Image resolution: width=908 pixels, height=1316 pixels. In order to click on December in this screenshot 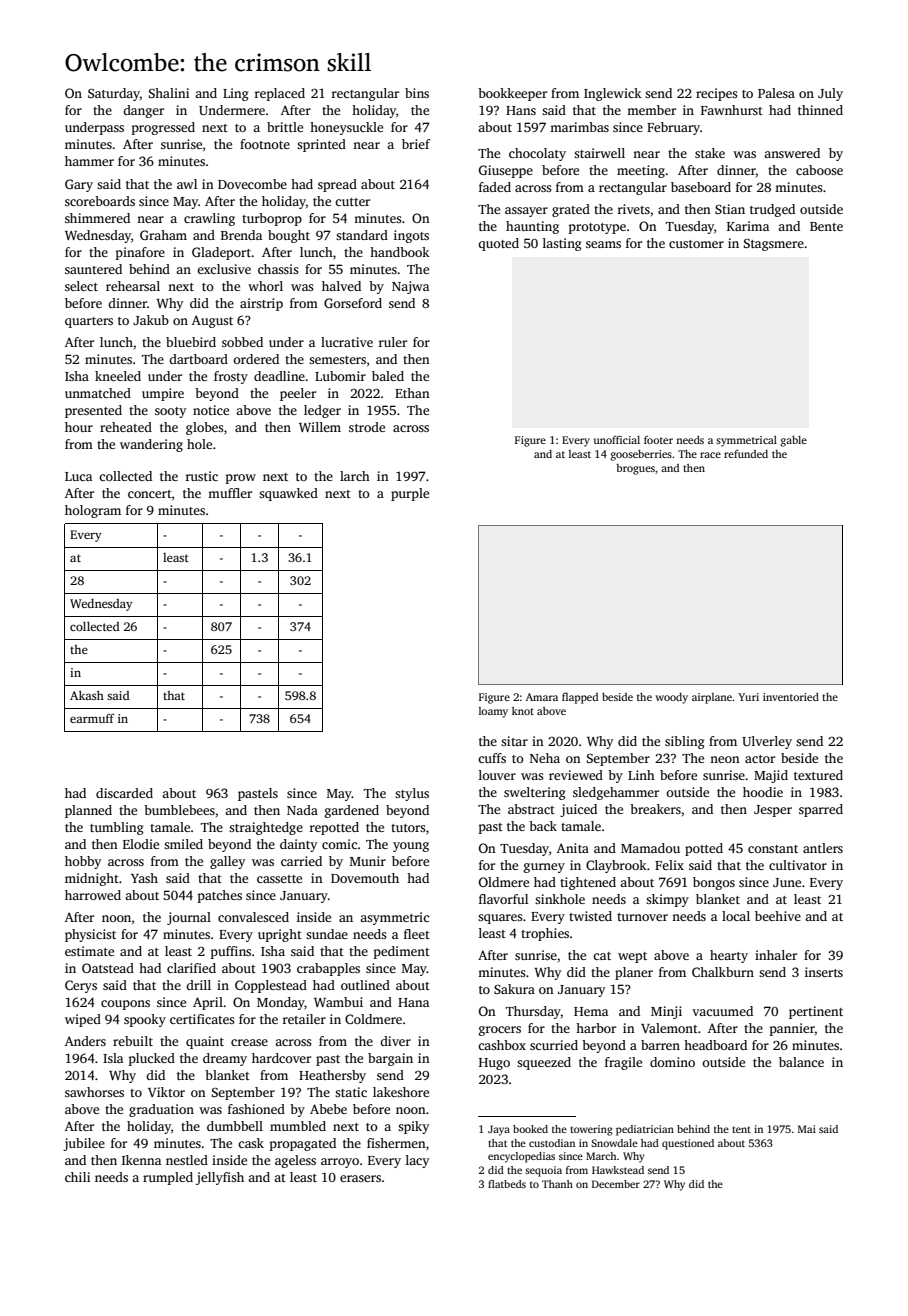, I will do `click(616, 1184)`.
